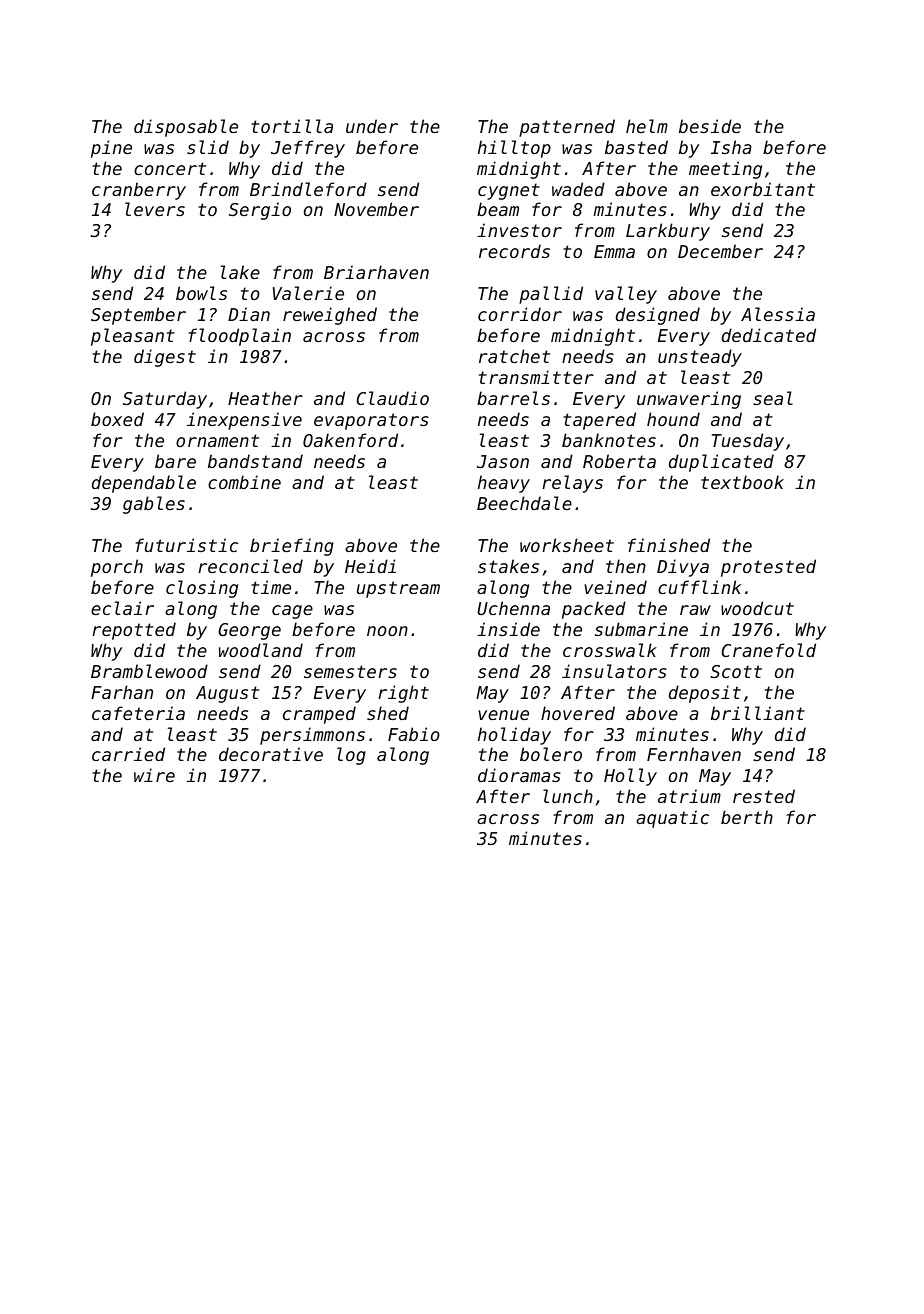 The width and height of the image is (924, 1314). What do you see at coordinates (117, 419) in the image?
I see `boxed` at bounding box center [117, 419].
